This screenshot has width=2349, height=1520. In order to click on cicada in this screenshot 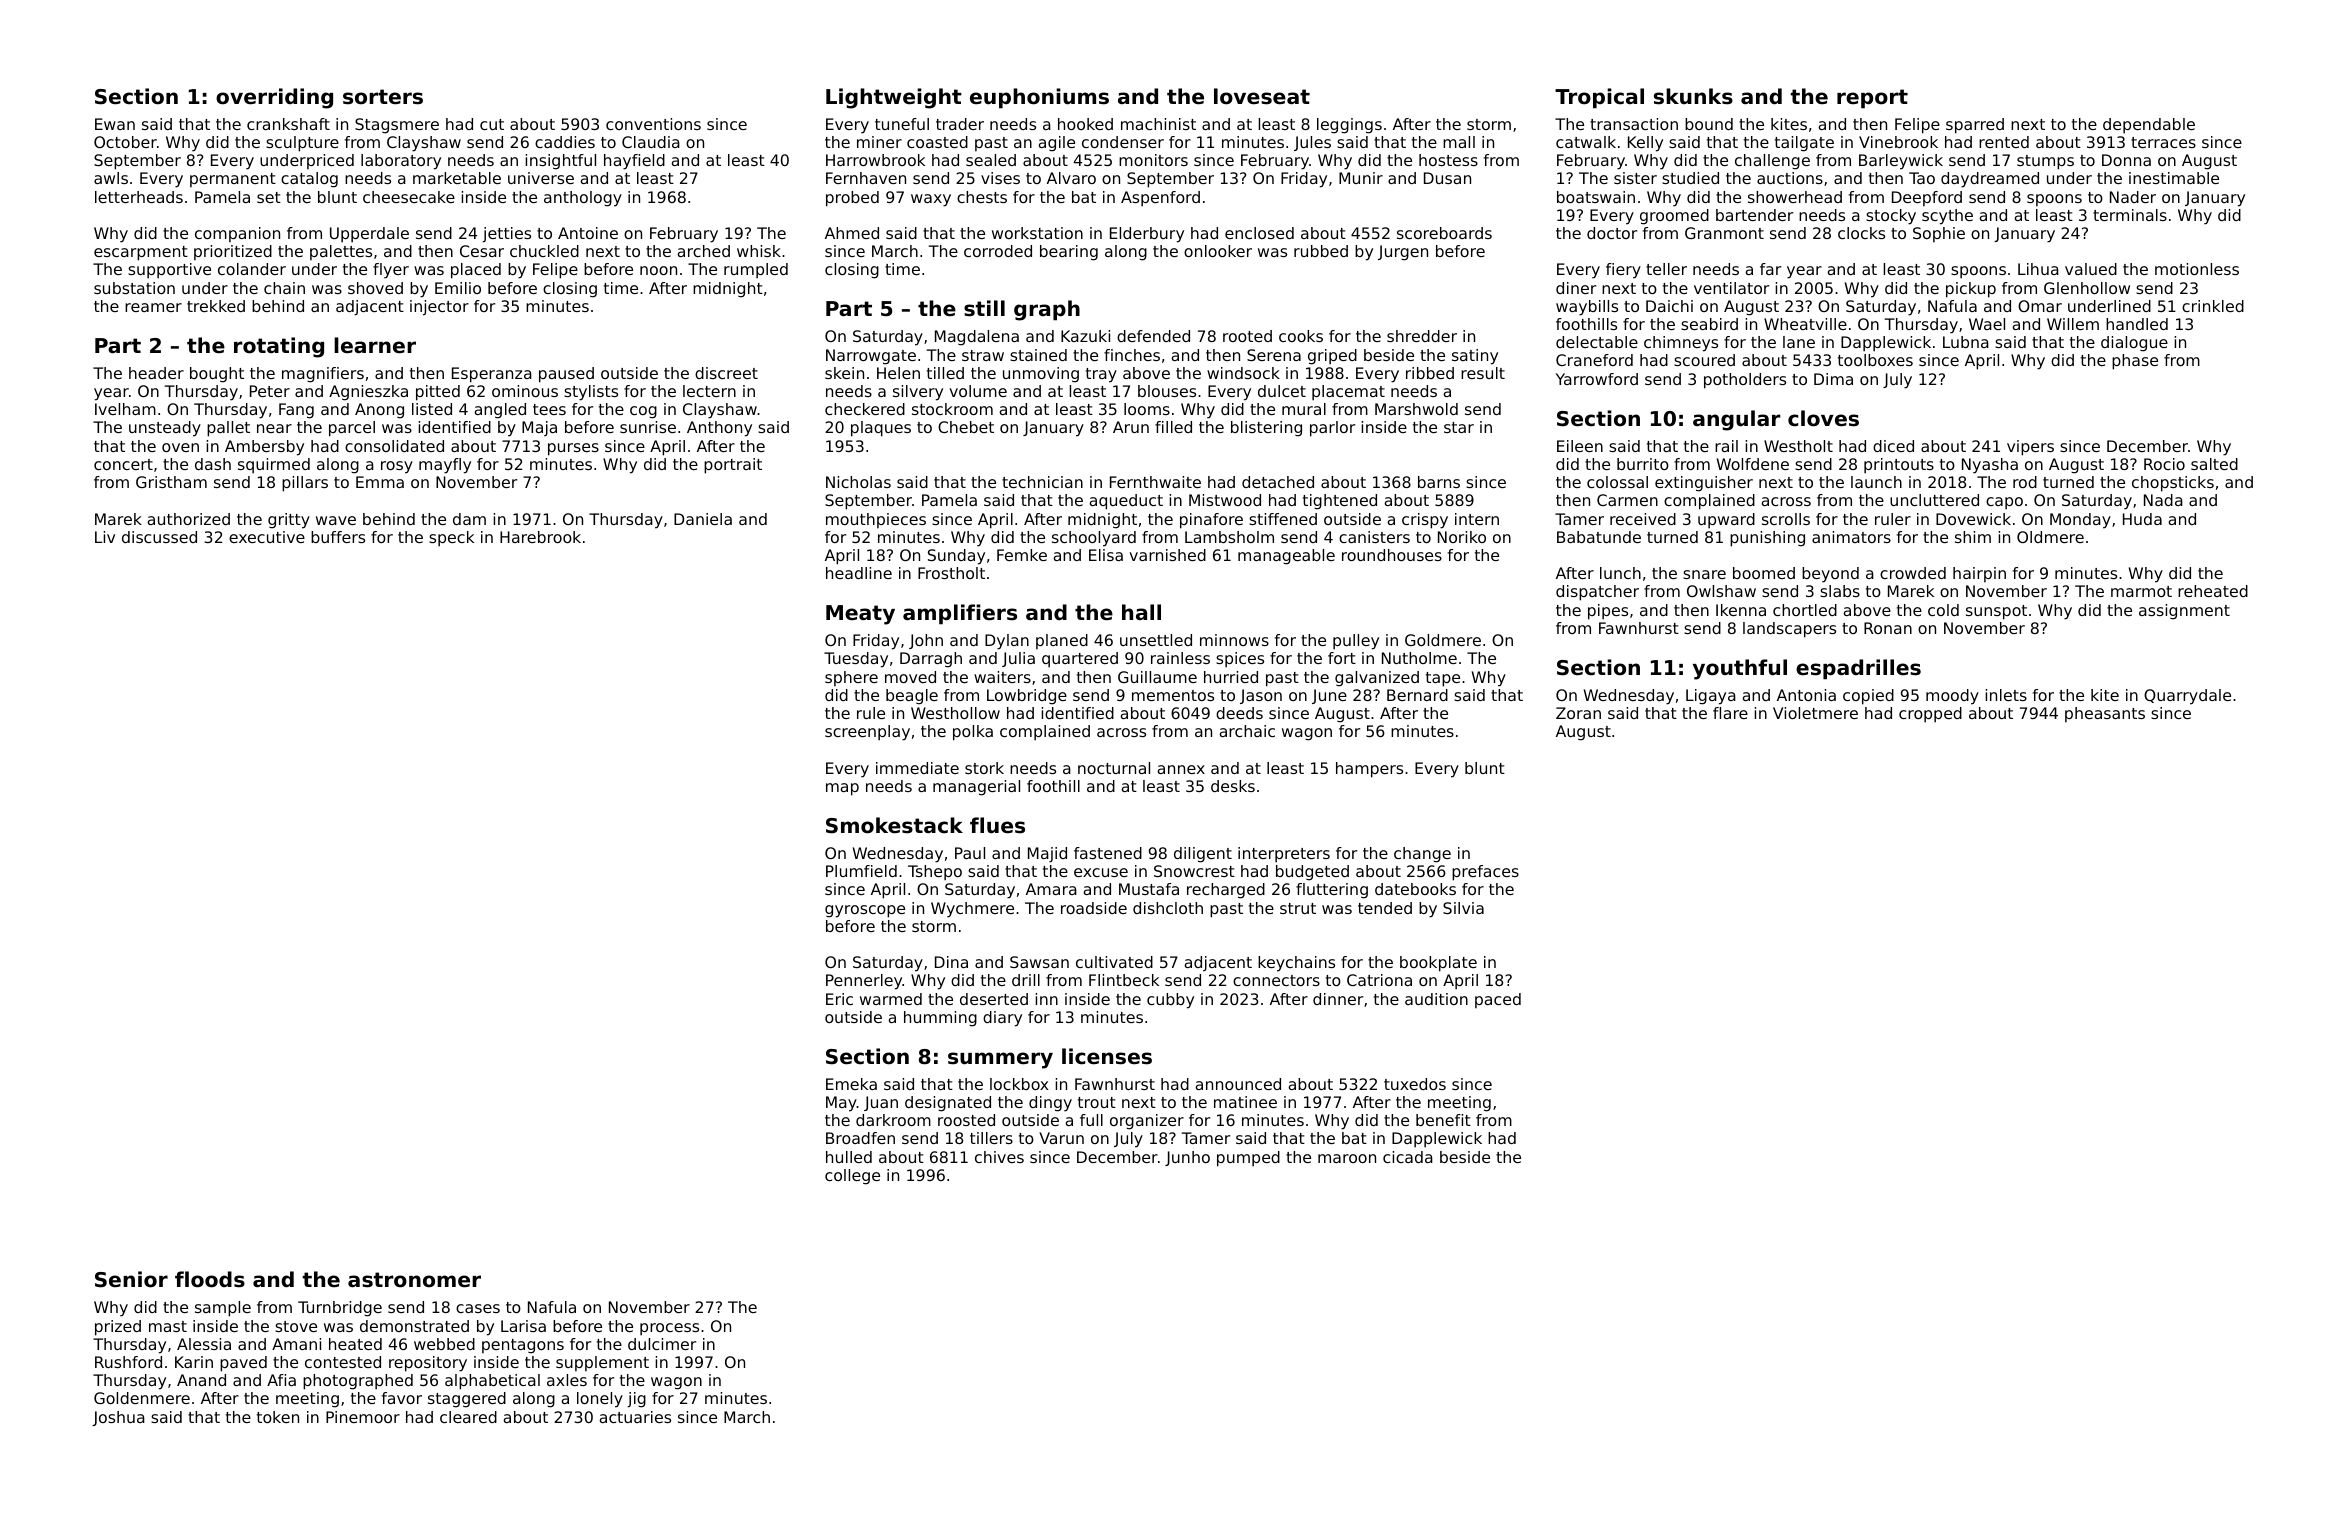, I will do `click(1408, 1157)`.
